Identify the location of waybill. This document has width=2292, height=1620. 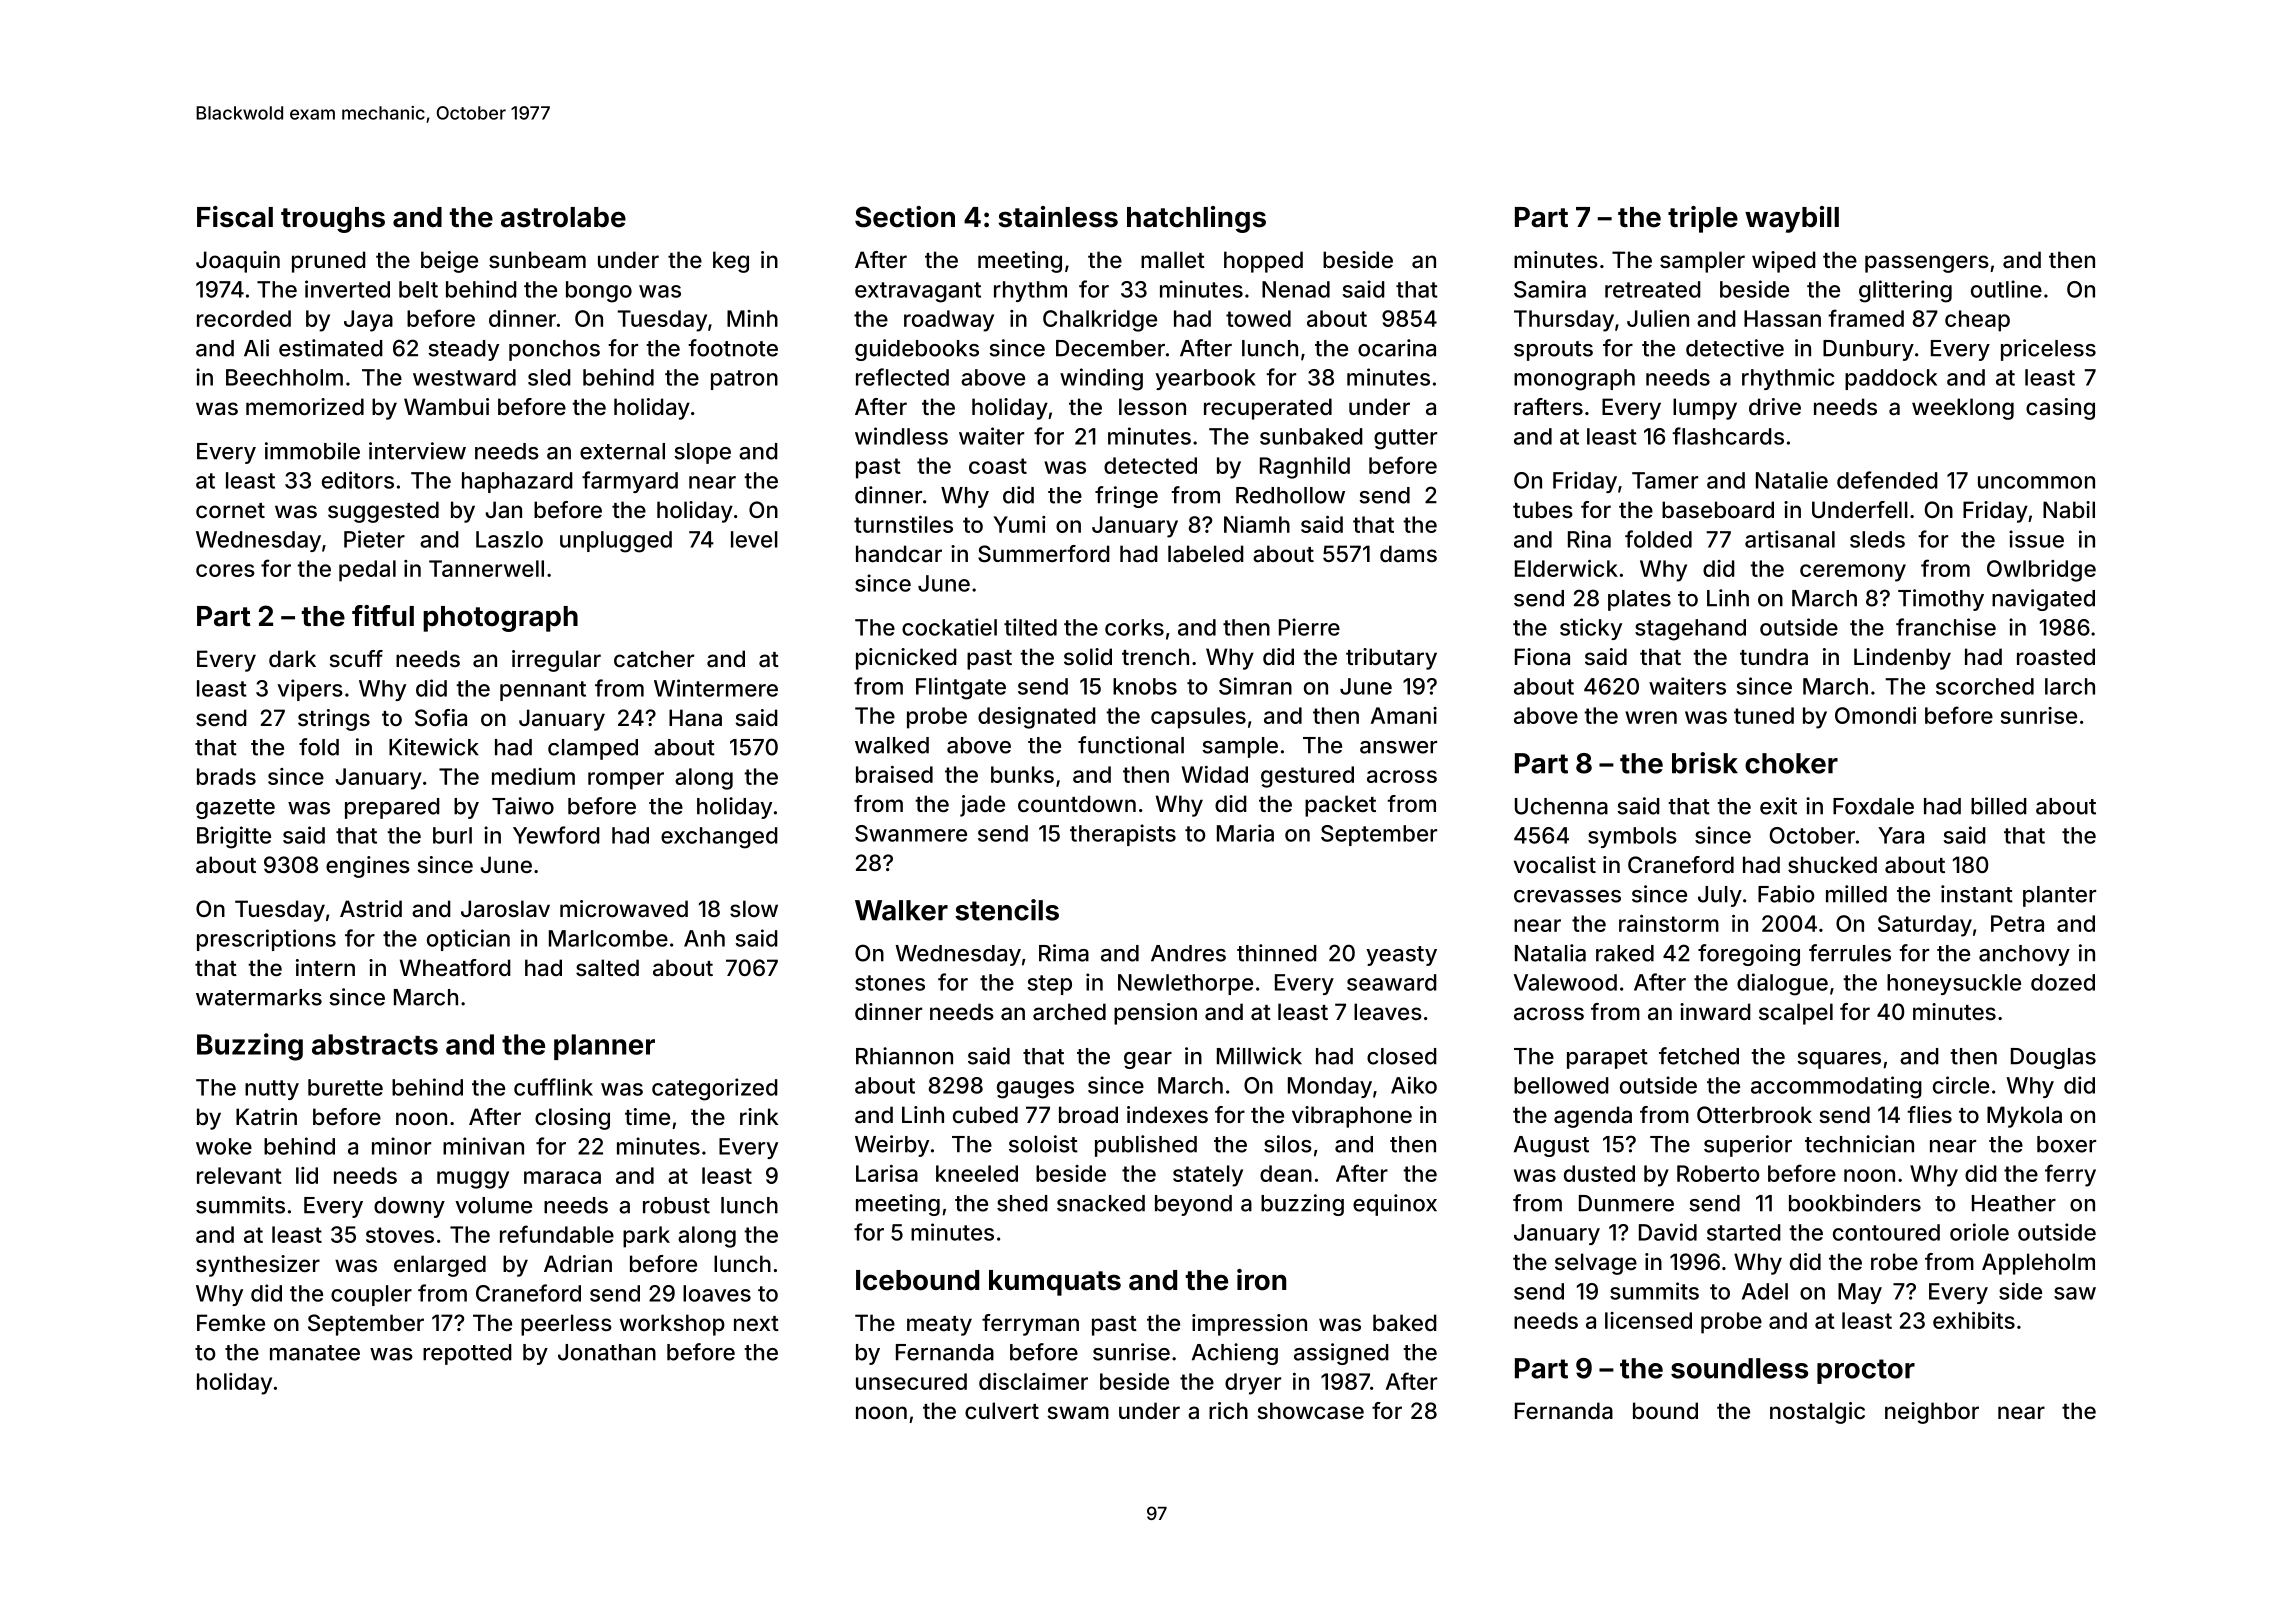
(1792, 219).
